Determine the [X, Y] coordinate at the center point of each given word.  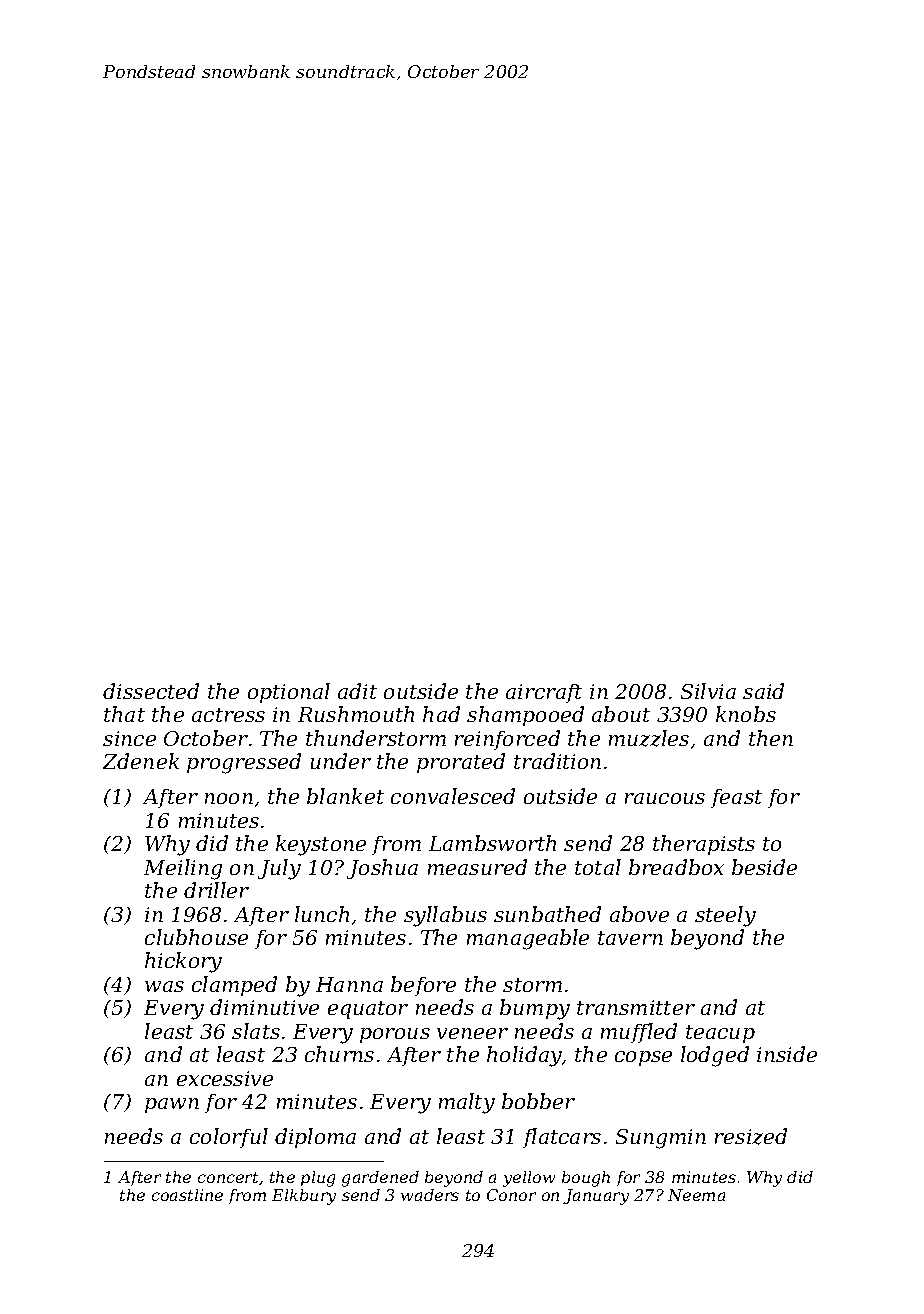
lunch [322, 914]
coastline [187, 1195]
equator [368, 1010]
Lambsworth [492, 843]
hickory [183, 962]
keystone [321, 845]
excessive [225, 1078]
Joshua [382, 869]
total [598, 867]
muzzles [649, 738]
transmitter [636, 1007]
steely [725, 916]
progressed [244, 763]
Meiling [183, 869]
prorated [461, 763]
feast [736, 798]
